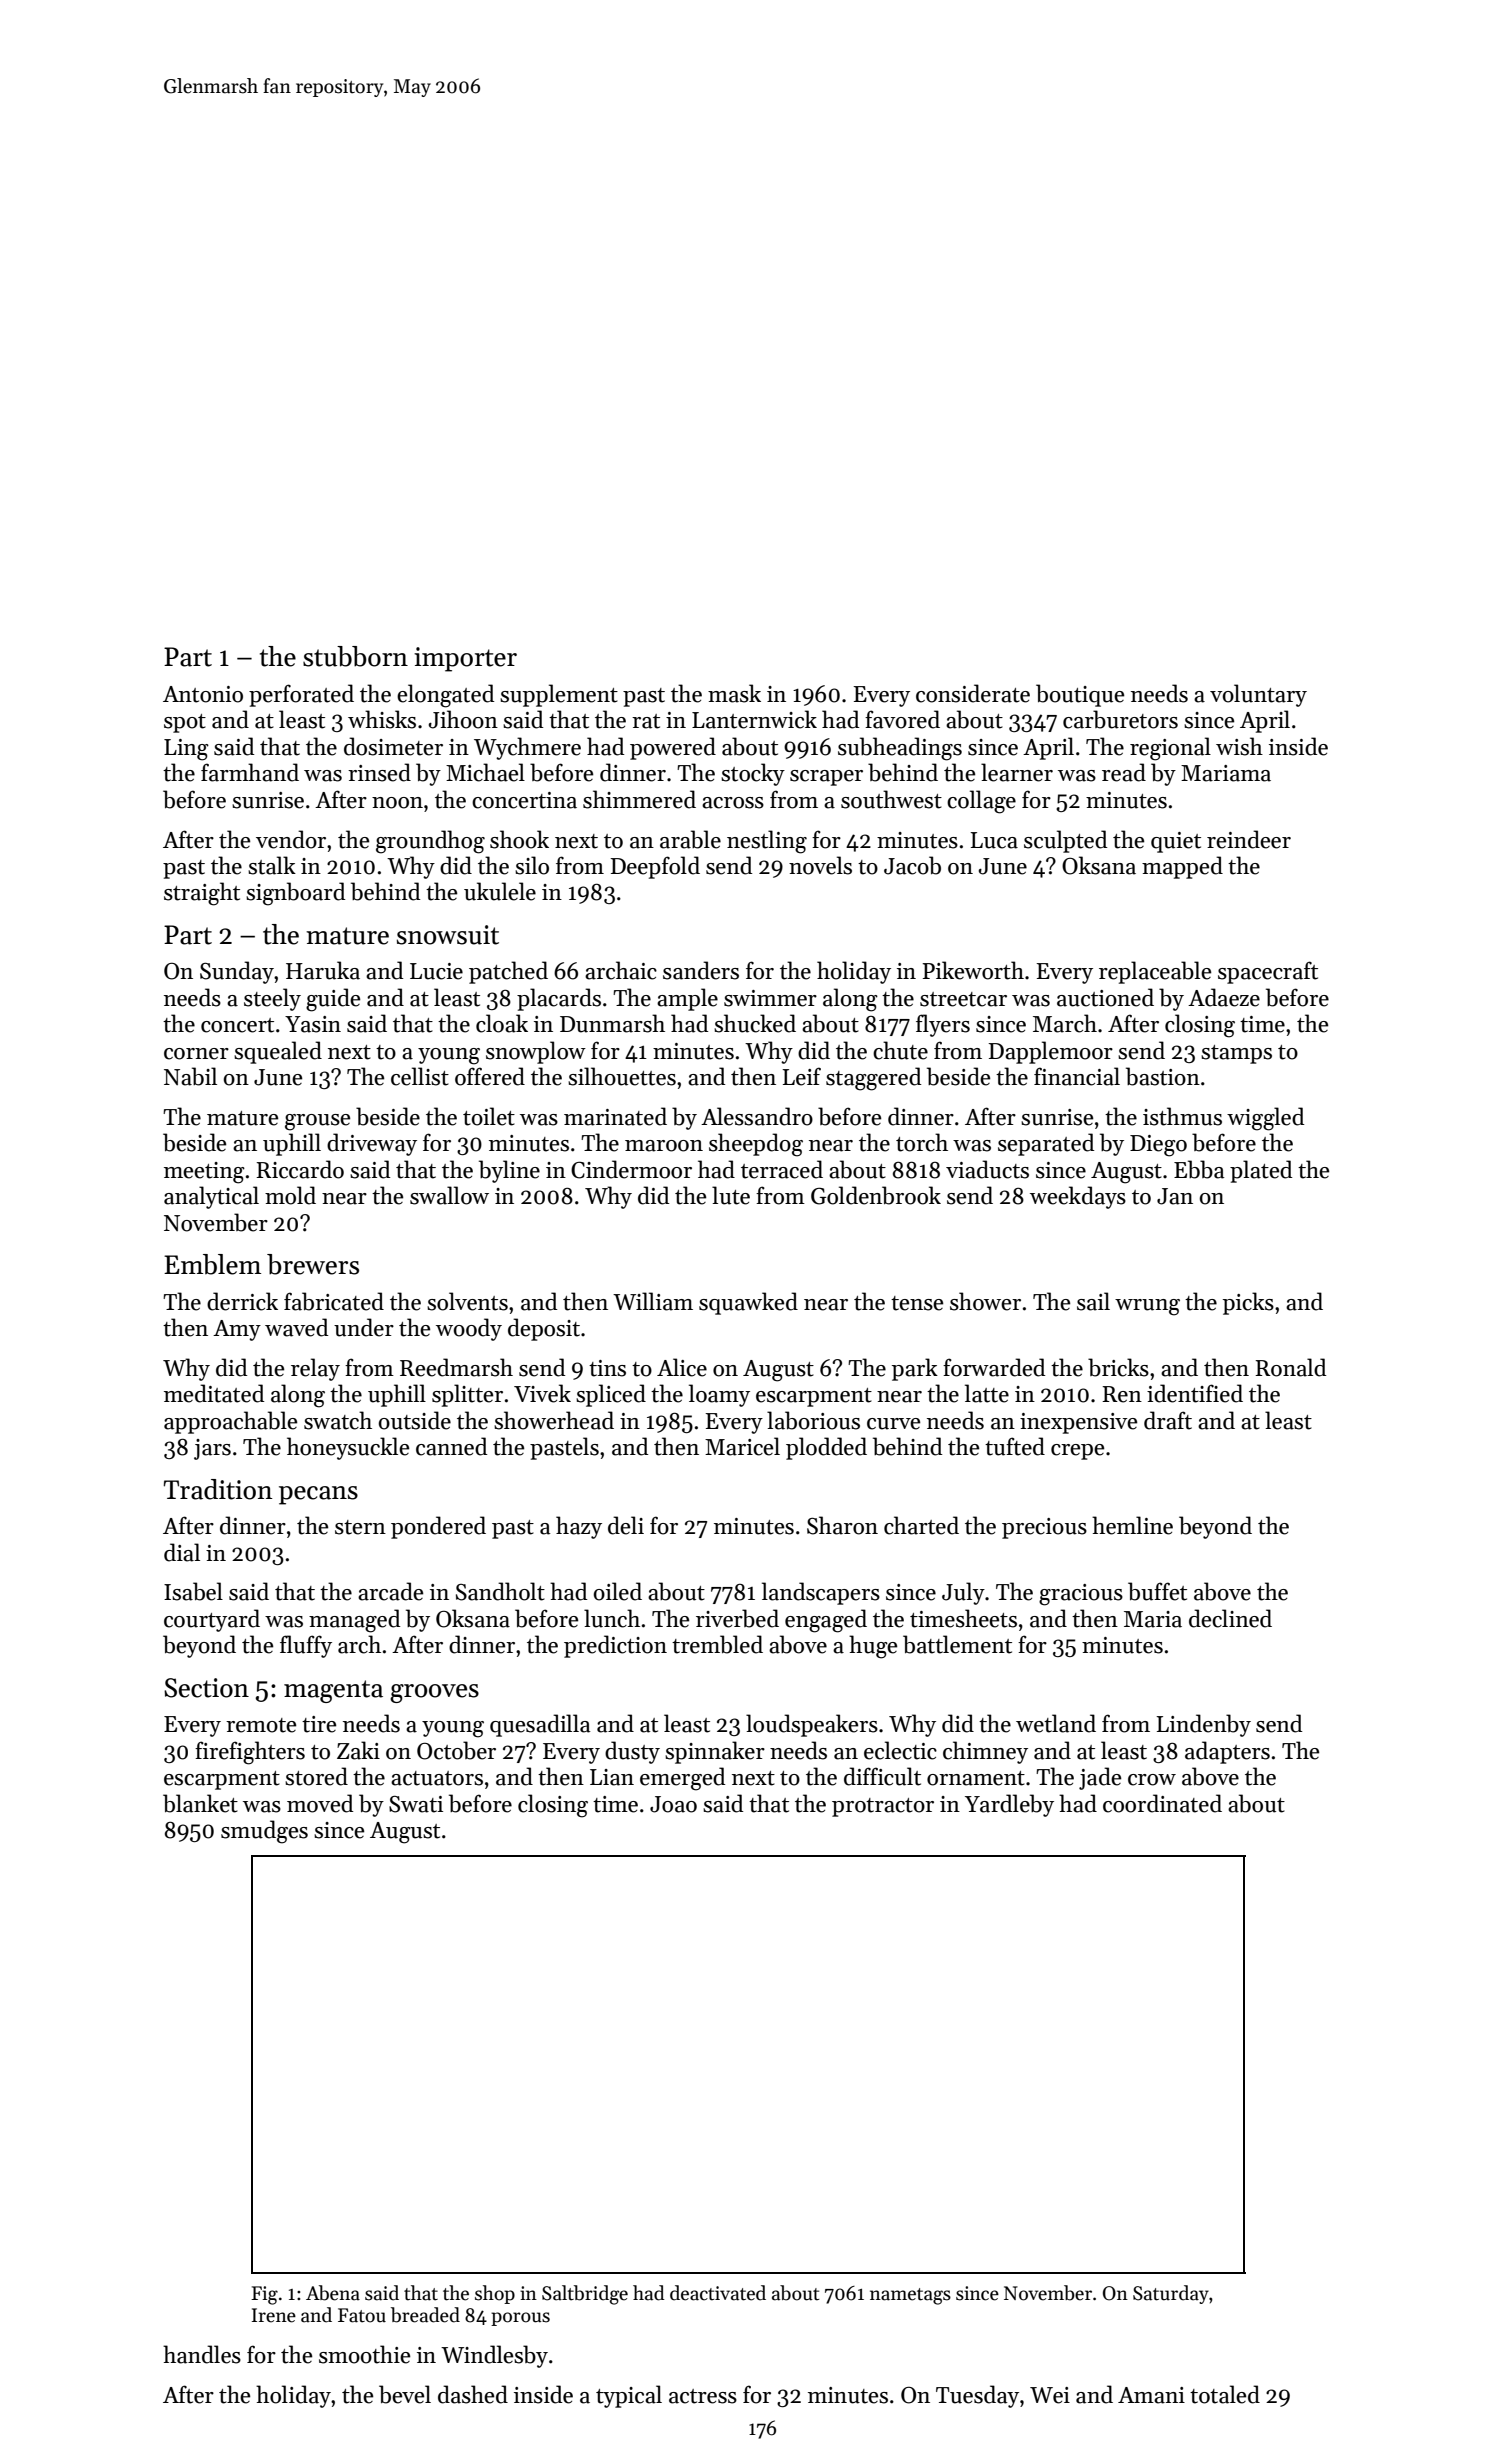 The image size is (1496, 2464). Describe the element at coordinates (757, 1116) in the screenshot. I see `Alessandro` at that location.
